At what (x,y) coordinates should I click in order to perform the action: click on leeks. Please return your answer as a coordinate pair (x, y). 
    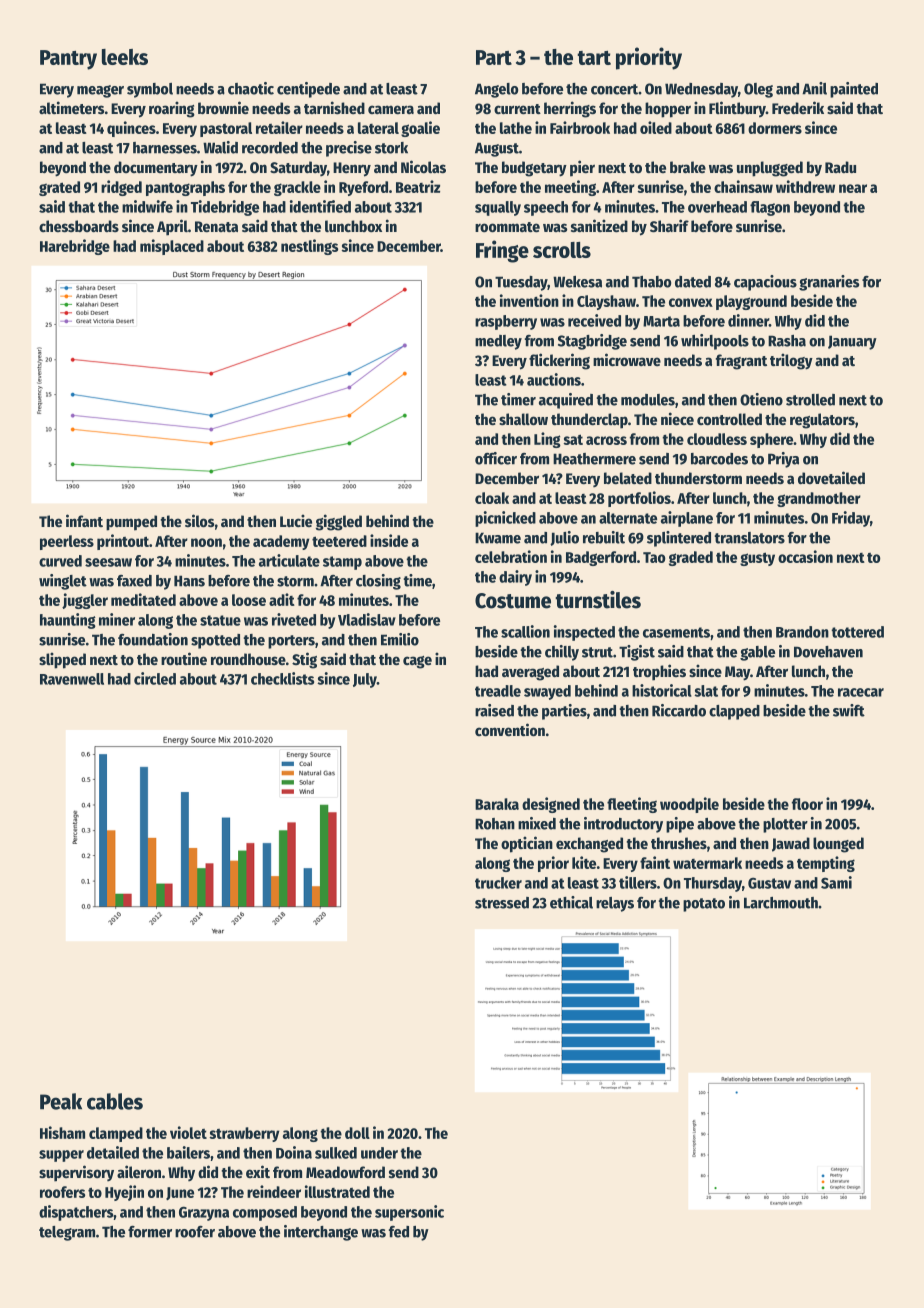
    Looking at the image, I should click on (125, 57).
